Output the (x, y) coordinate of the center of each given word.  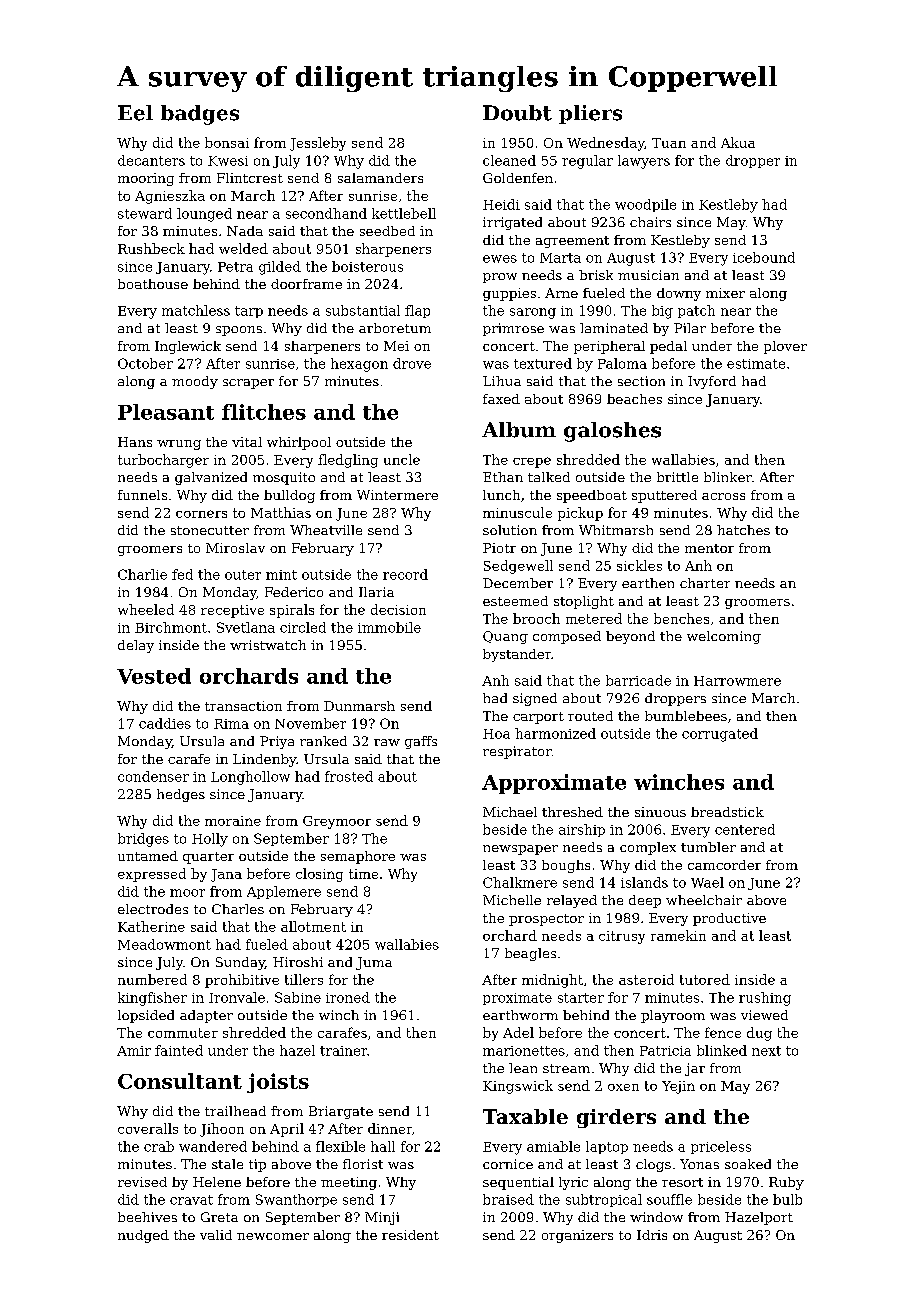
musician (648, 275)
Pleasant (166, 412)
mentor (709, 548)
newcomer (273, 1236)
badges (200, 115)
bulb (787, 1199)
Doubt (517, 113)
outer (243, 575)
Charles (238, 909)
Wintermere (397, 495)
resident (410, 1235)
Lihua (502, 381)
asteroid (646, 979)
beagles (530, 954)
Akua (738, 142)
